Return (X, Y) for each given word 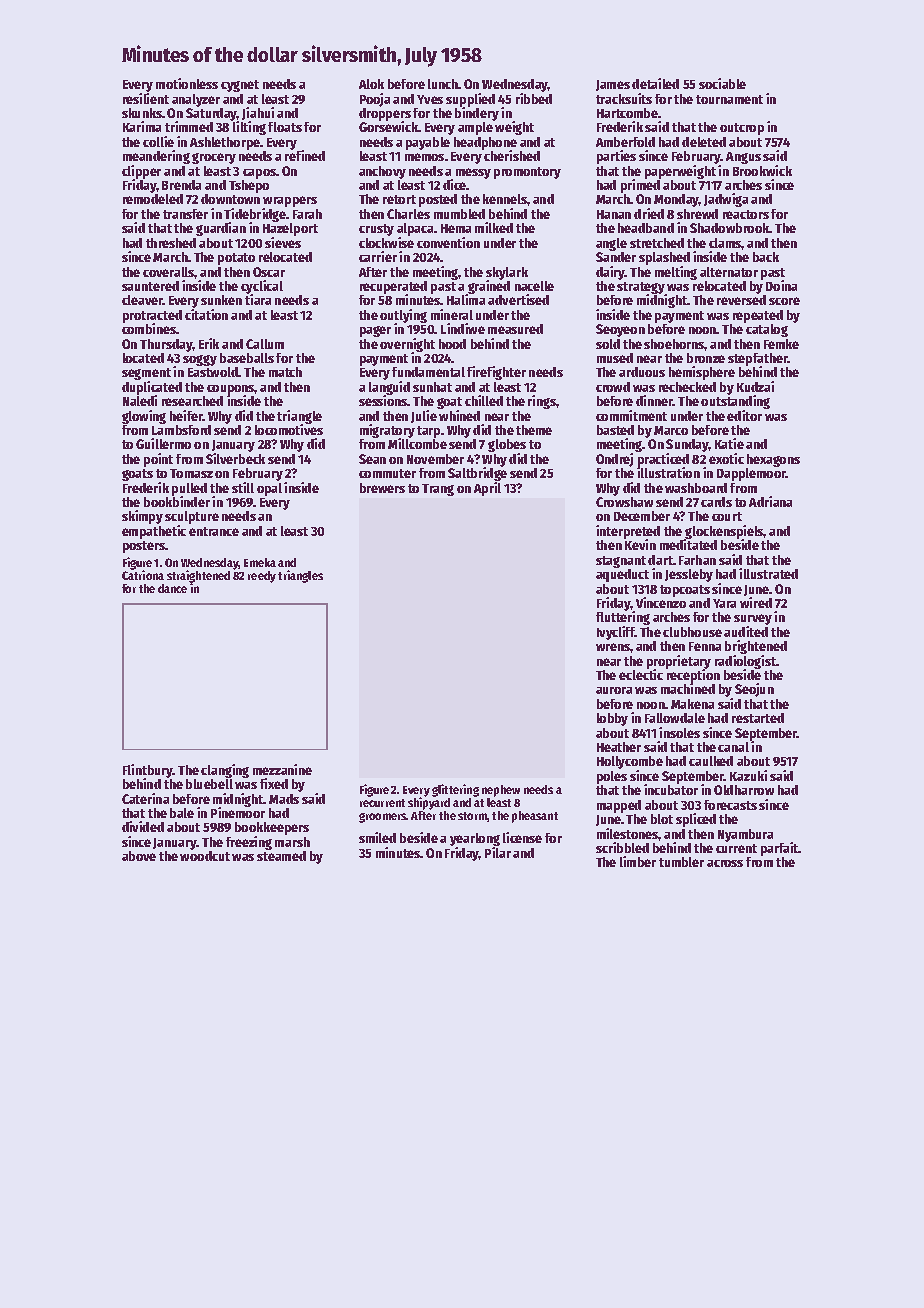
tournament (729, 99)
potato (236, 259)
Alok (371, 84)
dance (172, 588)
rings (542, 402)
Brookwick (762, 170)
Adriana (770, 501)
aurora (614, 690)
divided (143, 826)
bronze (706, 358)
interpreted (628, 532)
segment (146, 374)
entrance (214, 531)
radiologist (745, 662)
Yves (430, 99)
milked (494, 227)
